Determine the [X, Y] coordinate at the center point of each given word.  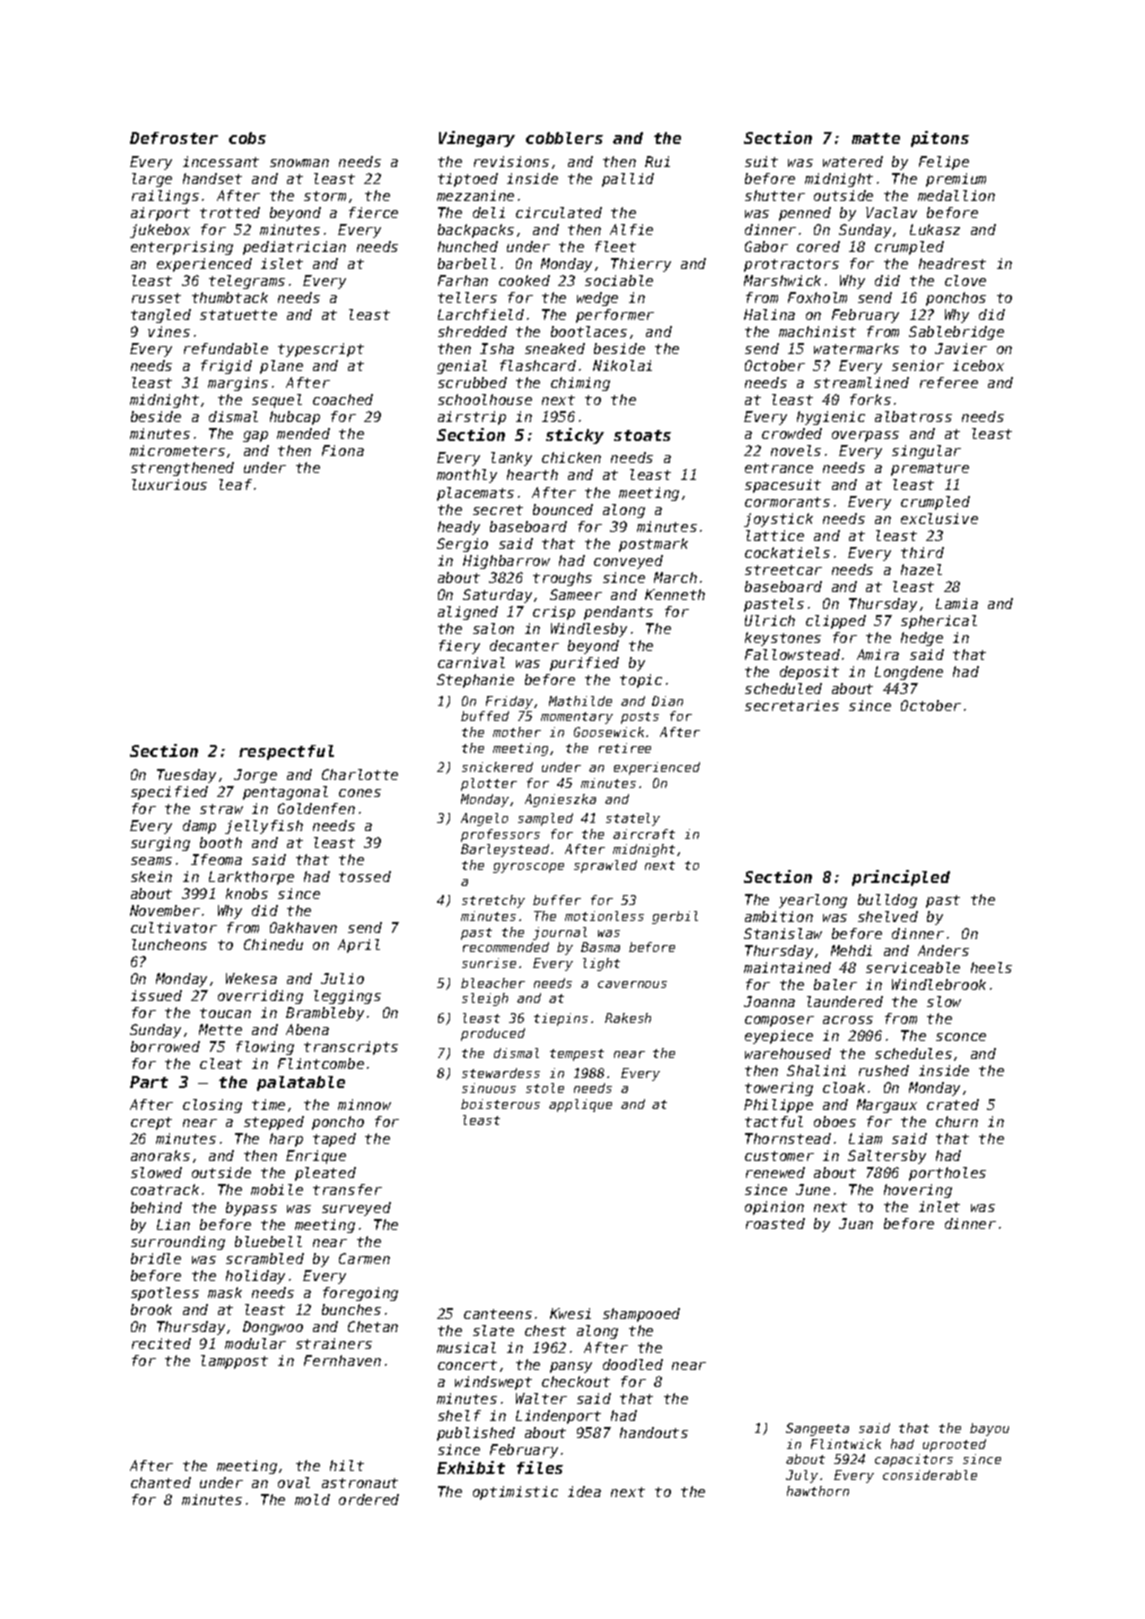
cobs [247, 138]
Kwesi [570, 1313]
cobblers [564, 138]
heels [991, 967]
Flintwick [846, 1444]
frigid [226, 367]
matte [876, 138]
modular [255, 1343]
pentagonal [285, 793]
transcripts [351, 1048]
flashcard [538, 365]
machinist [817, 331]
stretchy [493, 901]
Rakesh [628, 1018]
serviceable [913, 967]
